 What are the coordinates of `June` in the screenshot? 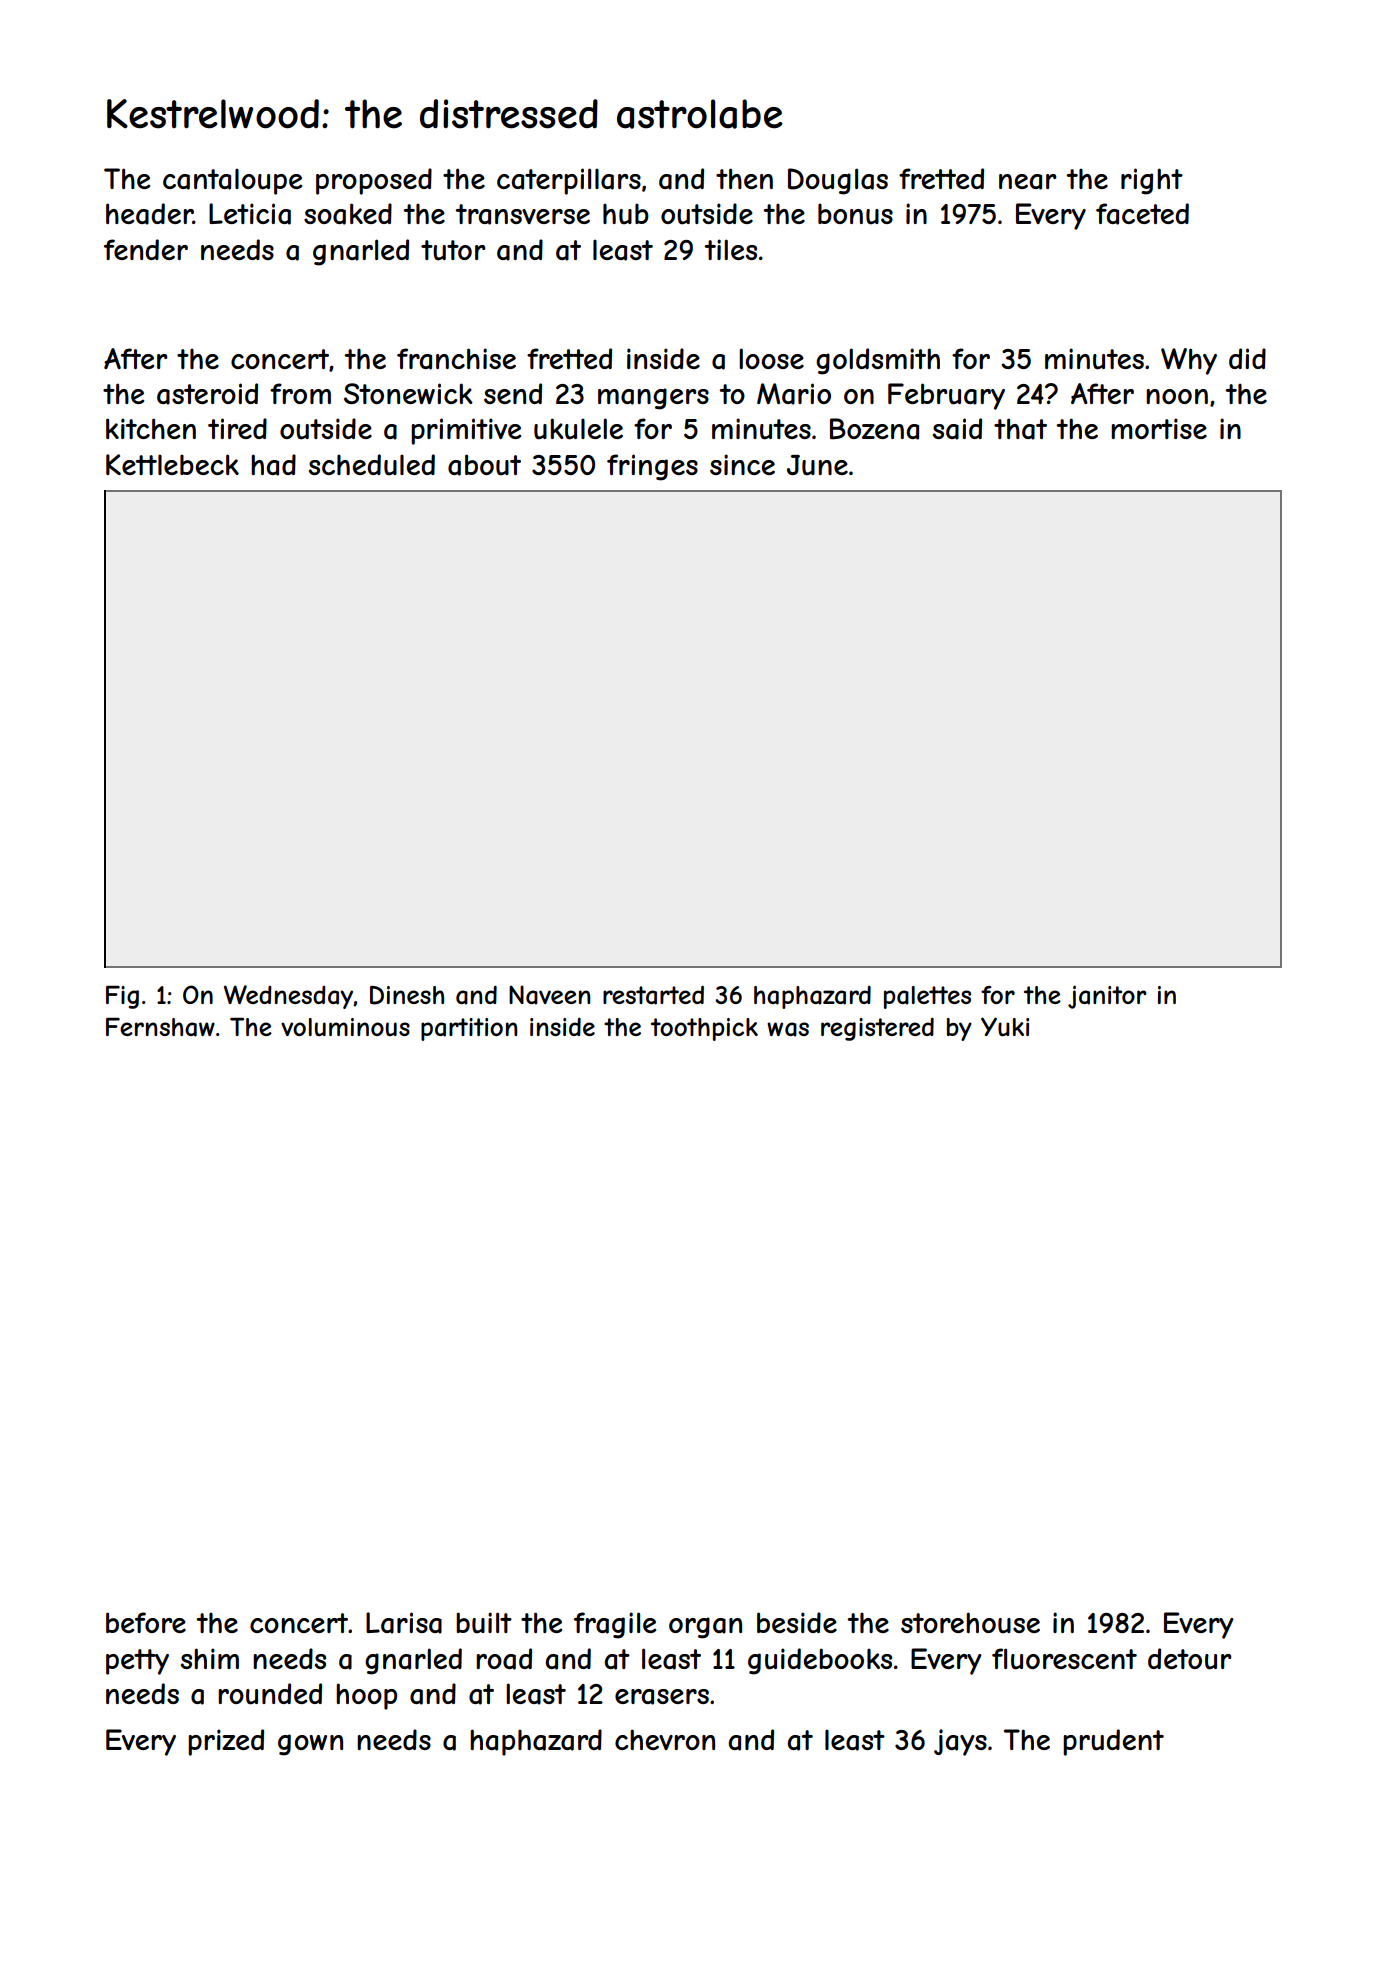 It's located at (817, 465).
